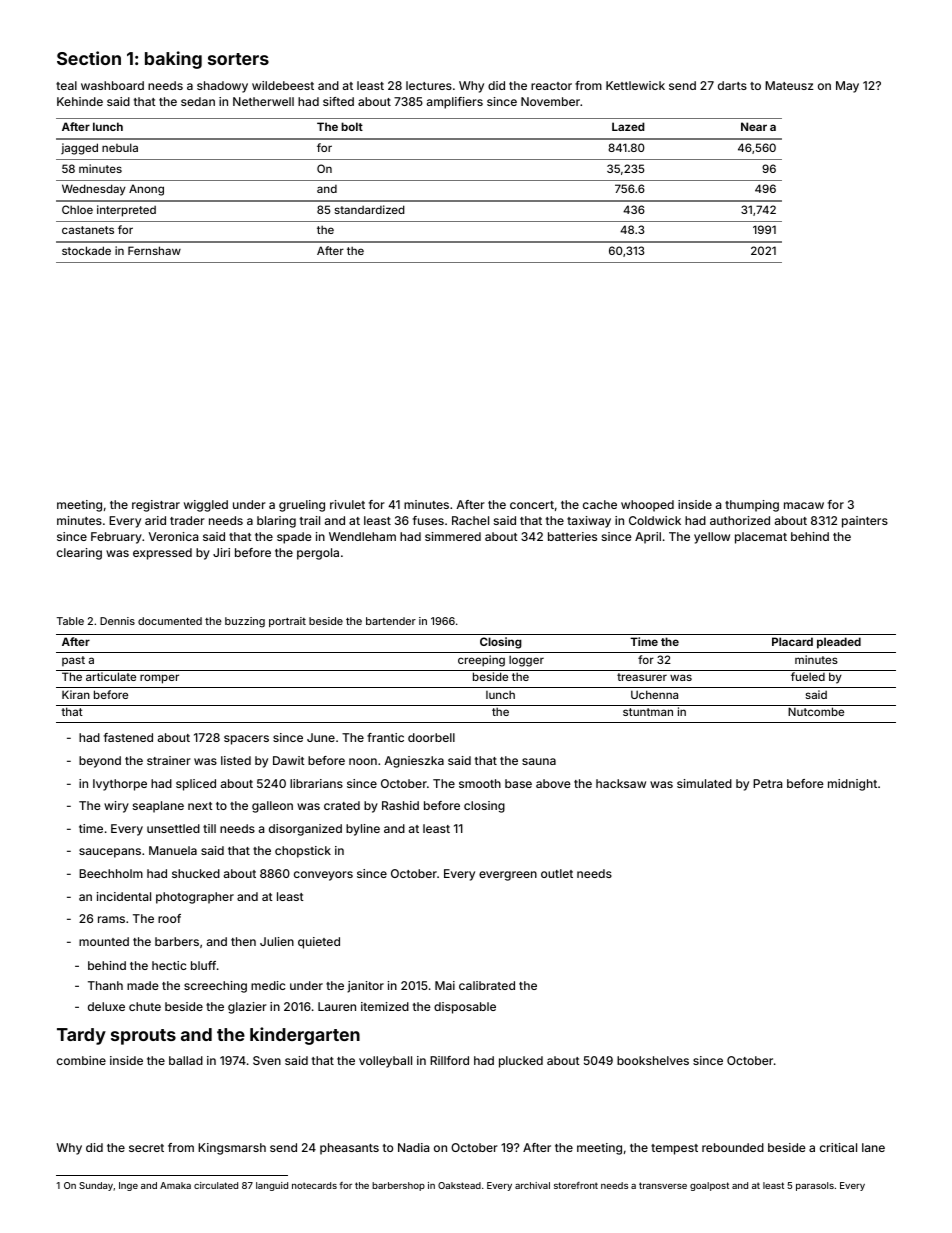 The image size is (952, 1233). I want to click on jagged, so click(79, 149).
